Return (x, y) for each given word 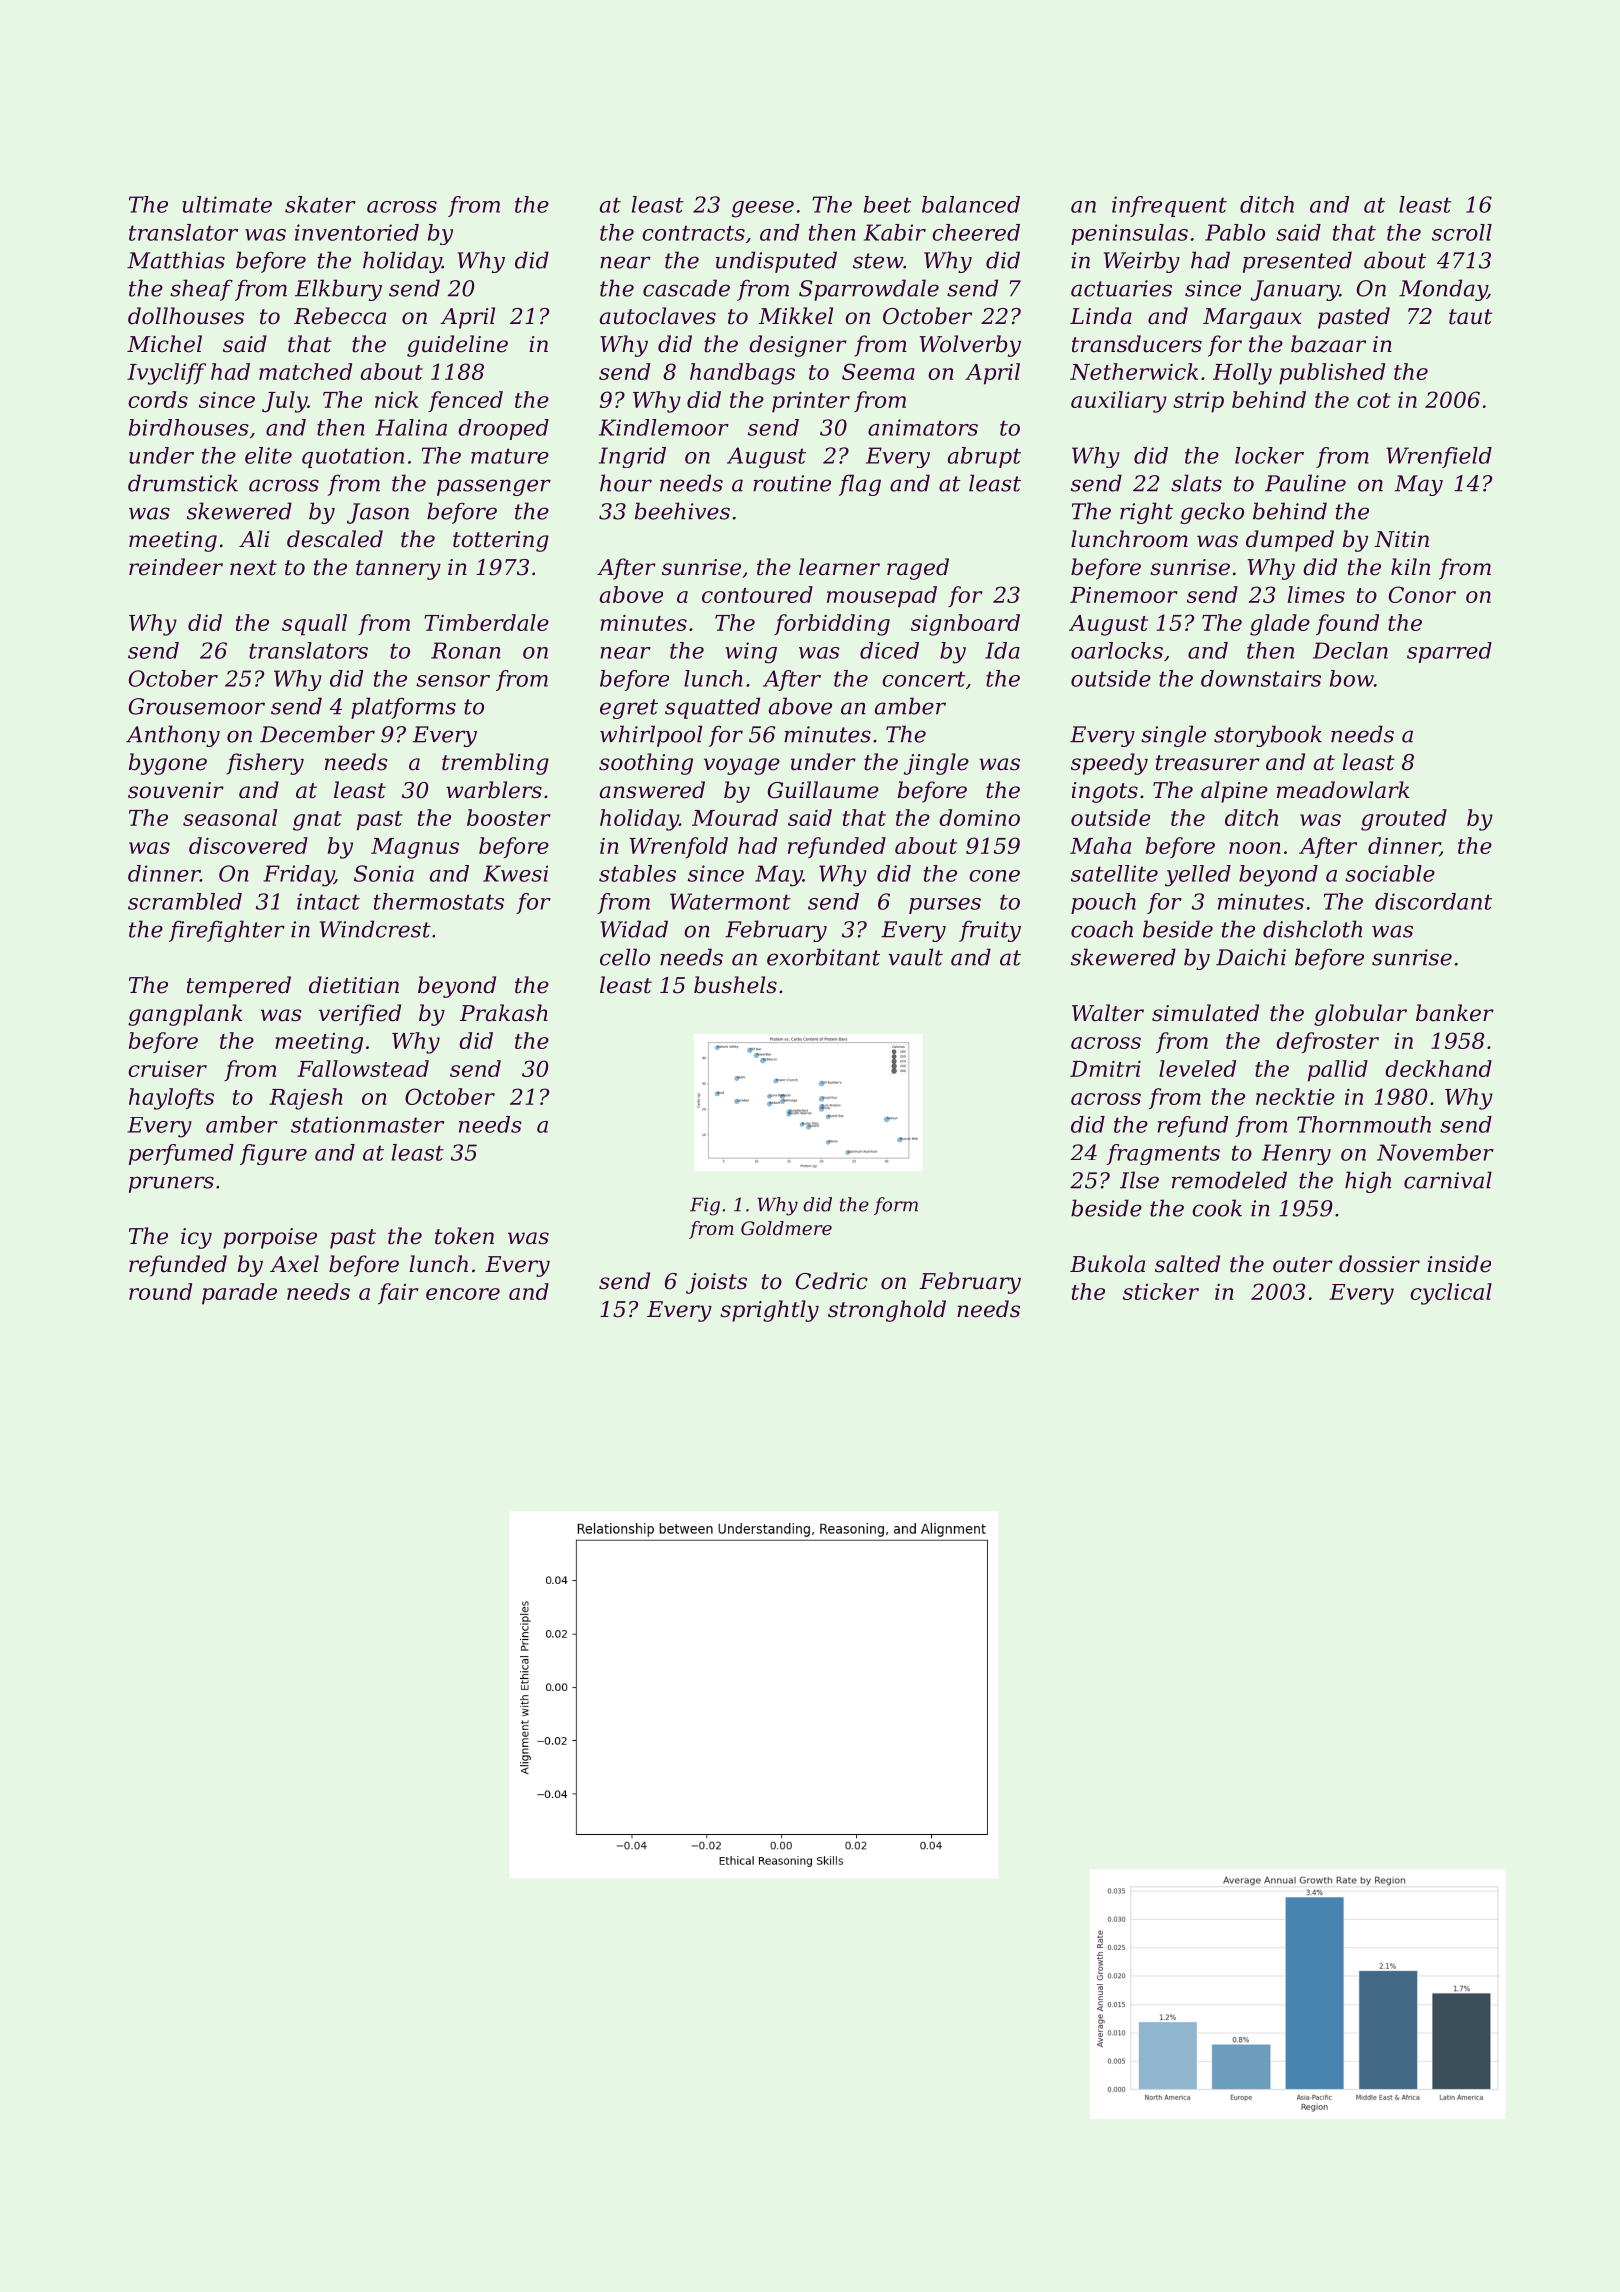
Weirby (1142, 262)
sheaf (201, 290)
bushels (735, 985)
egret (629, 709)
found (1347, 624)
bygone (168, 764)
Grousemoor (197, 706)
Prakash (504, 1013)
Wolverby (970, 346)
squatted (712, 708)
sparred (1449, 652)
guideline (457, 346)
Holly (1242, 374)
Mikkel (796, 316)
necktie (1295, 1096)
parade (239, 1294)
